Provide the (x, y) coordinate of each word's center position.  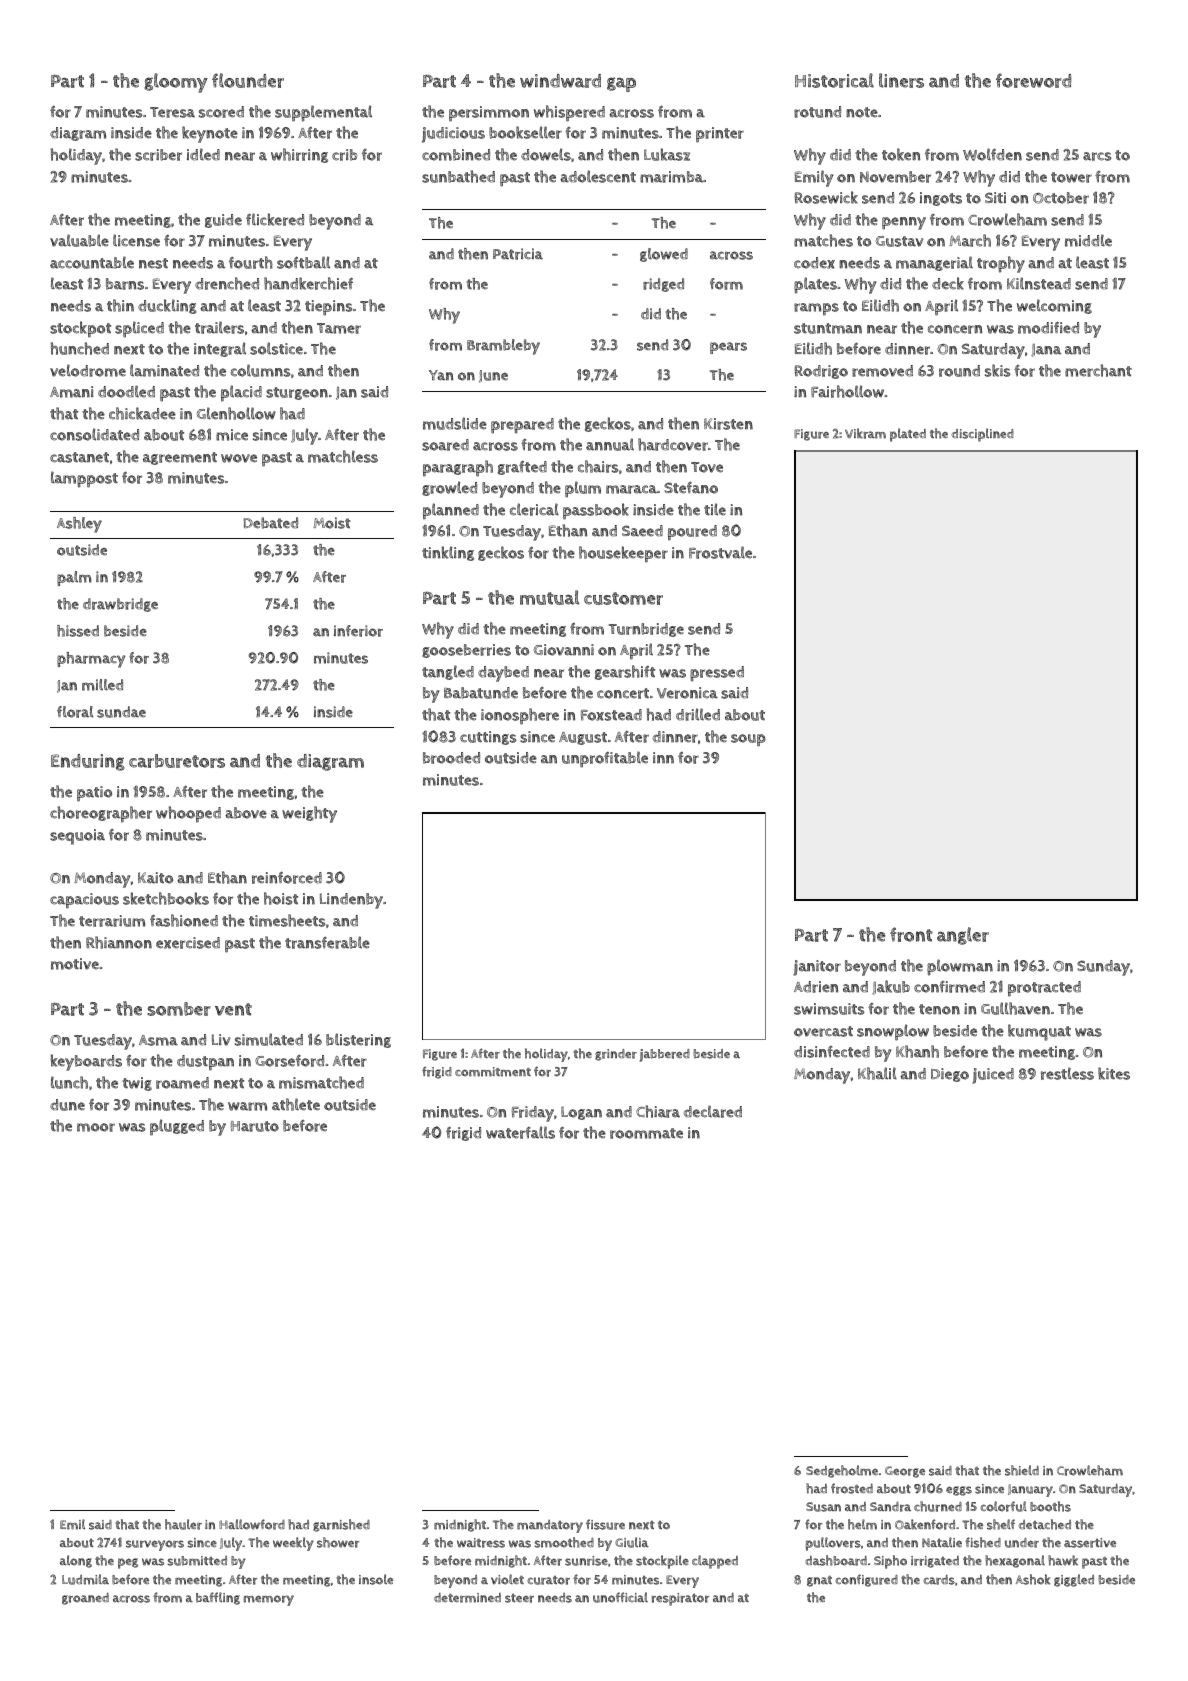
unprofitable (605, 759)
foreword (1033, 80)
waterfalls (520, 1132)
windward (560, 81)
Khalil (877, 1073)
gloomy (176, 83)
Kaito (155, 878)
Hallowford (252, 1524)
